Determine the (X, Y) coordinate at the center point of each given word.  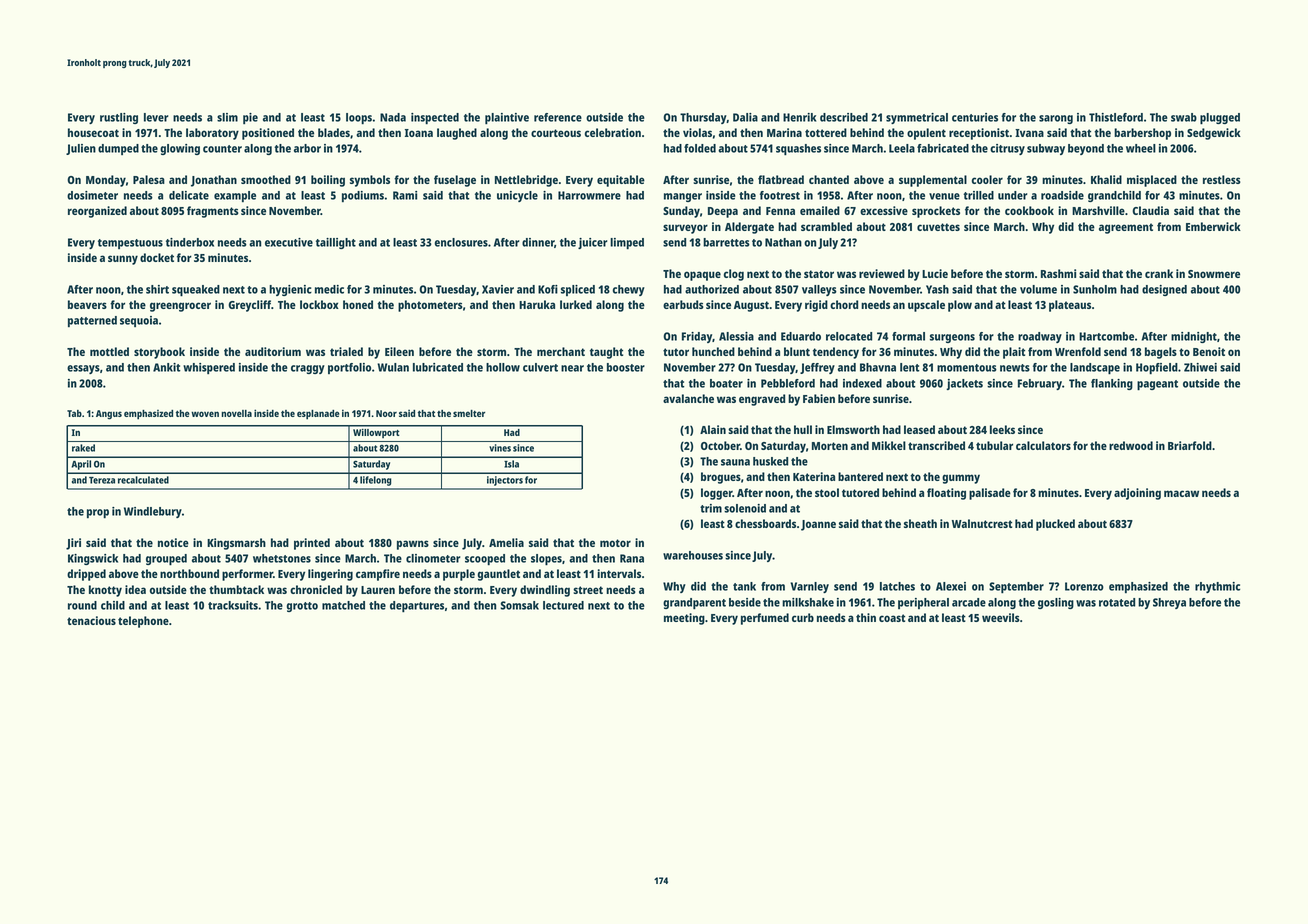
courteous (556, 133)
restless (1222, 179)
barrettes (726, 242)
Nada (393, 117)
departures (417, 607)
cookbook (1029, 210)
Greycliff (249, 306)
